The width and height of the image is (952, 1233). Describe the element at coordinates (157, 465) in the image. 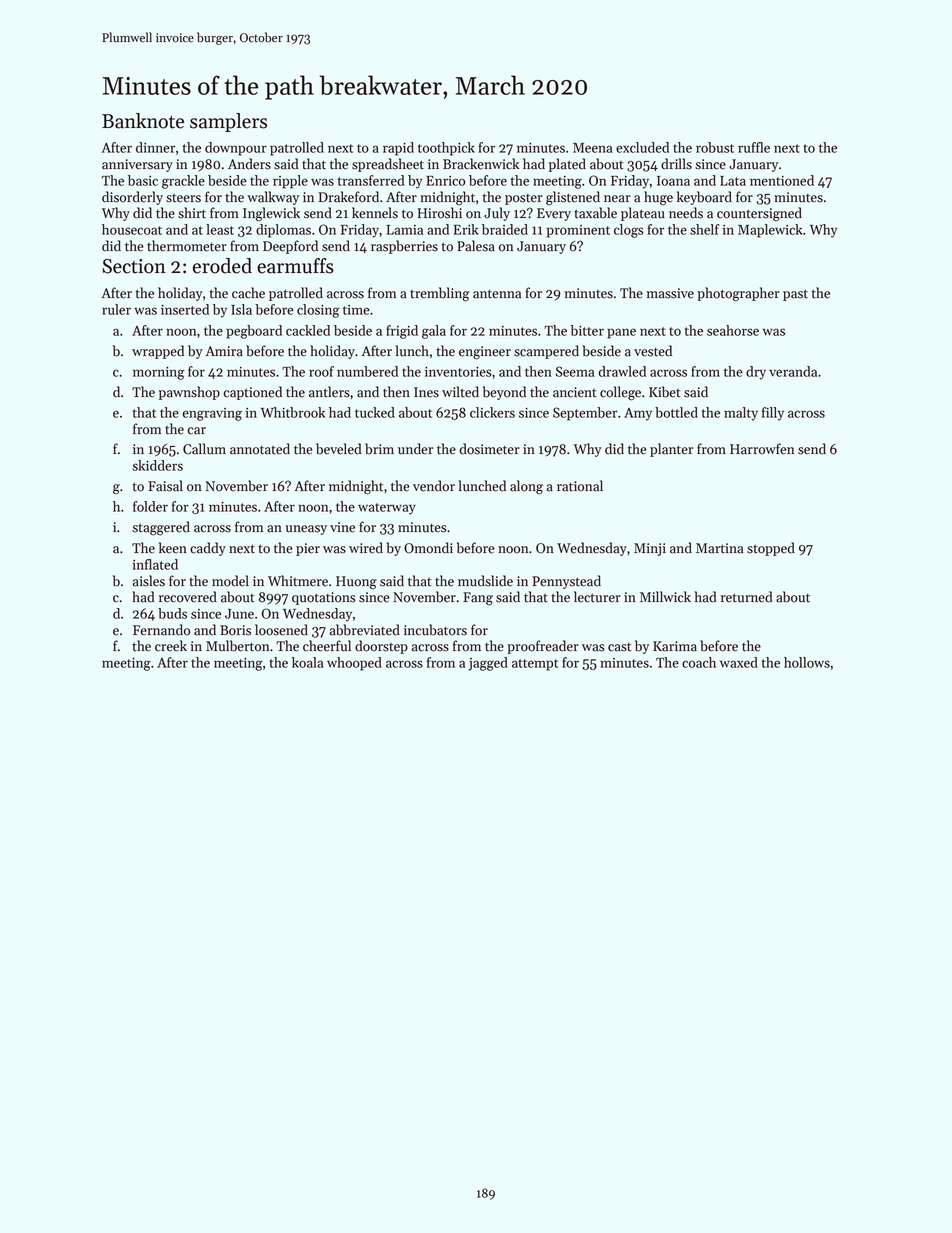

I see `skidders` at that location.
